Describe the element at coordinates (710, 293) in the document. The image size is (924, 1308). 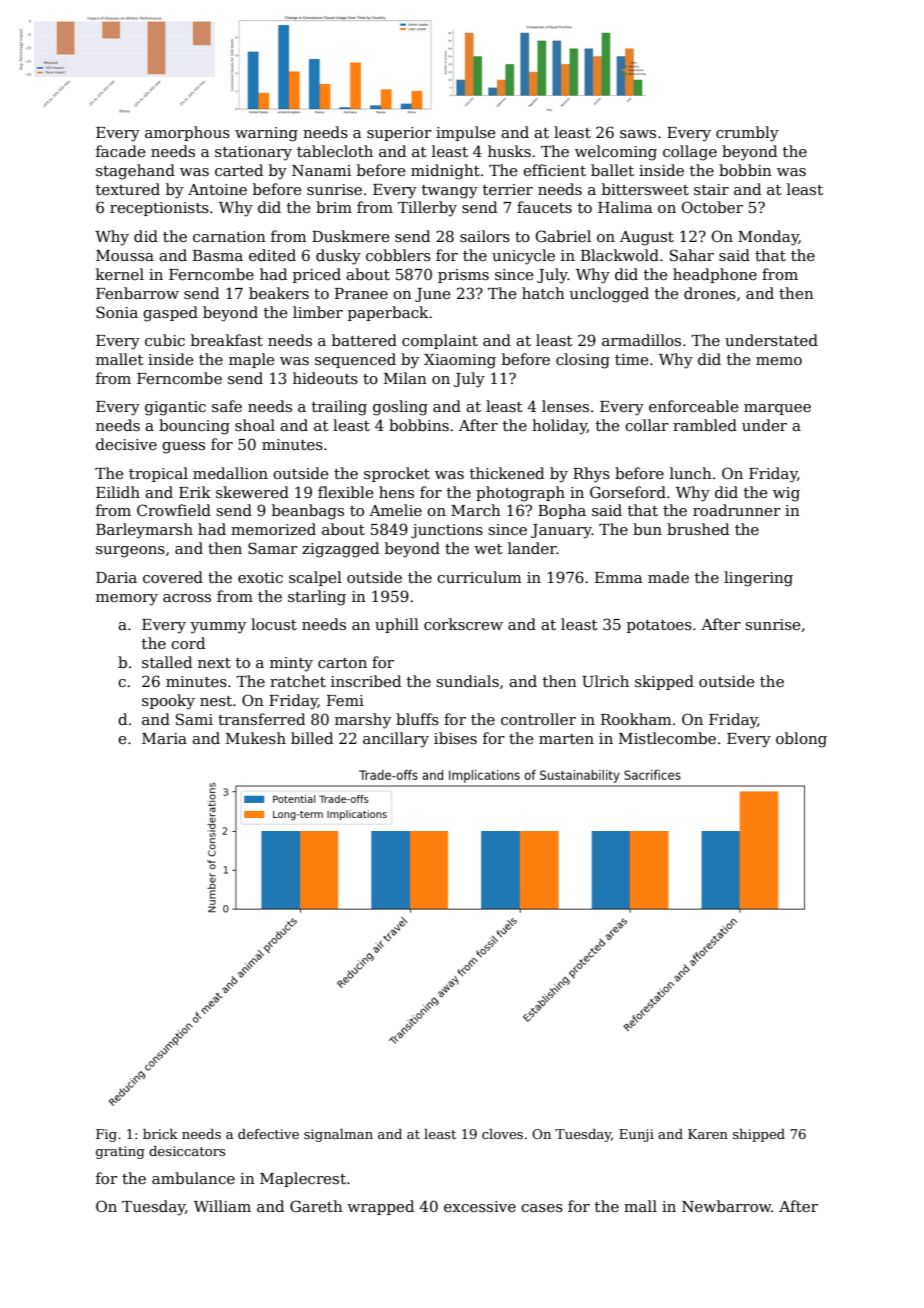
I see `drones` at that location.
